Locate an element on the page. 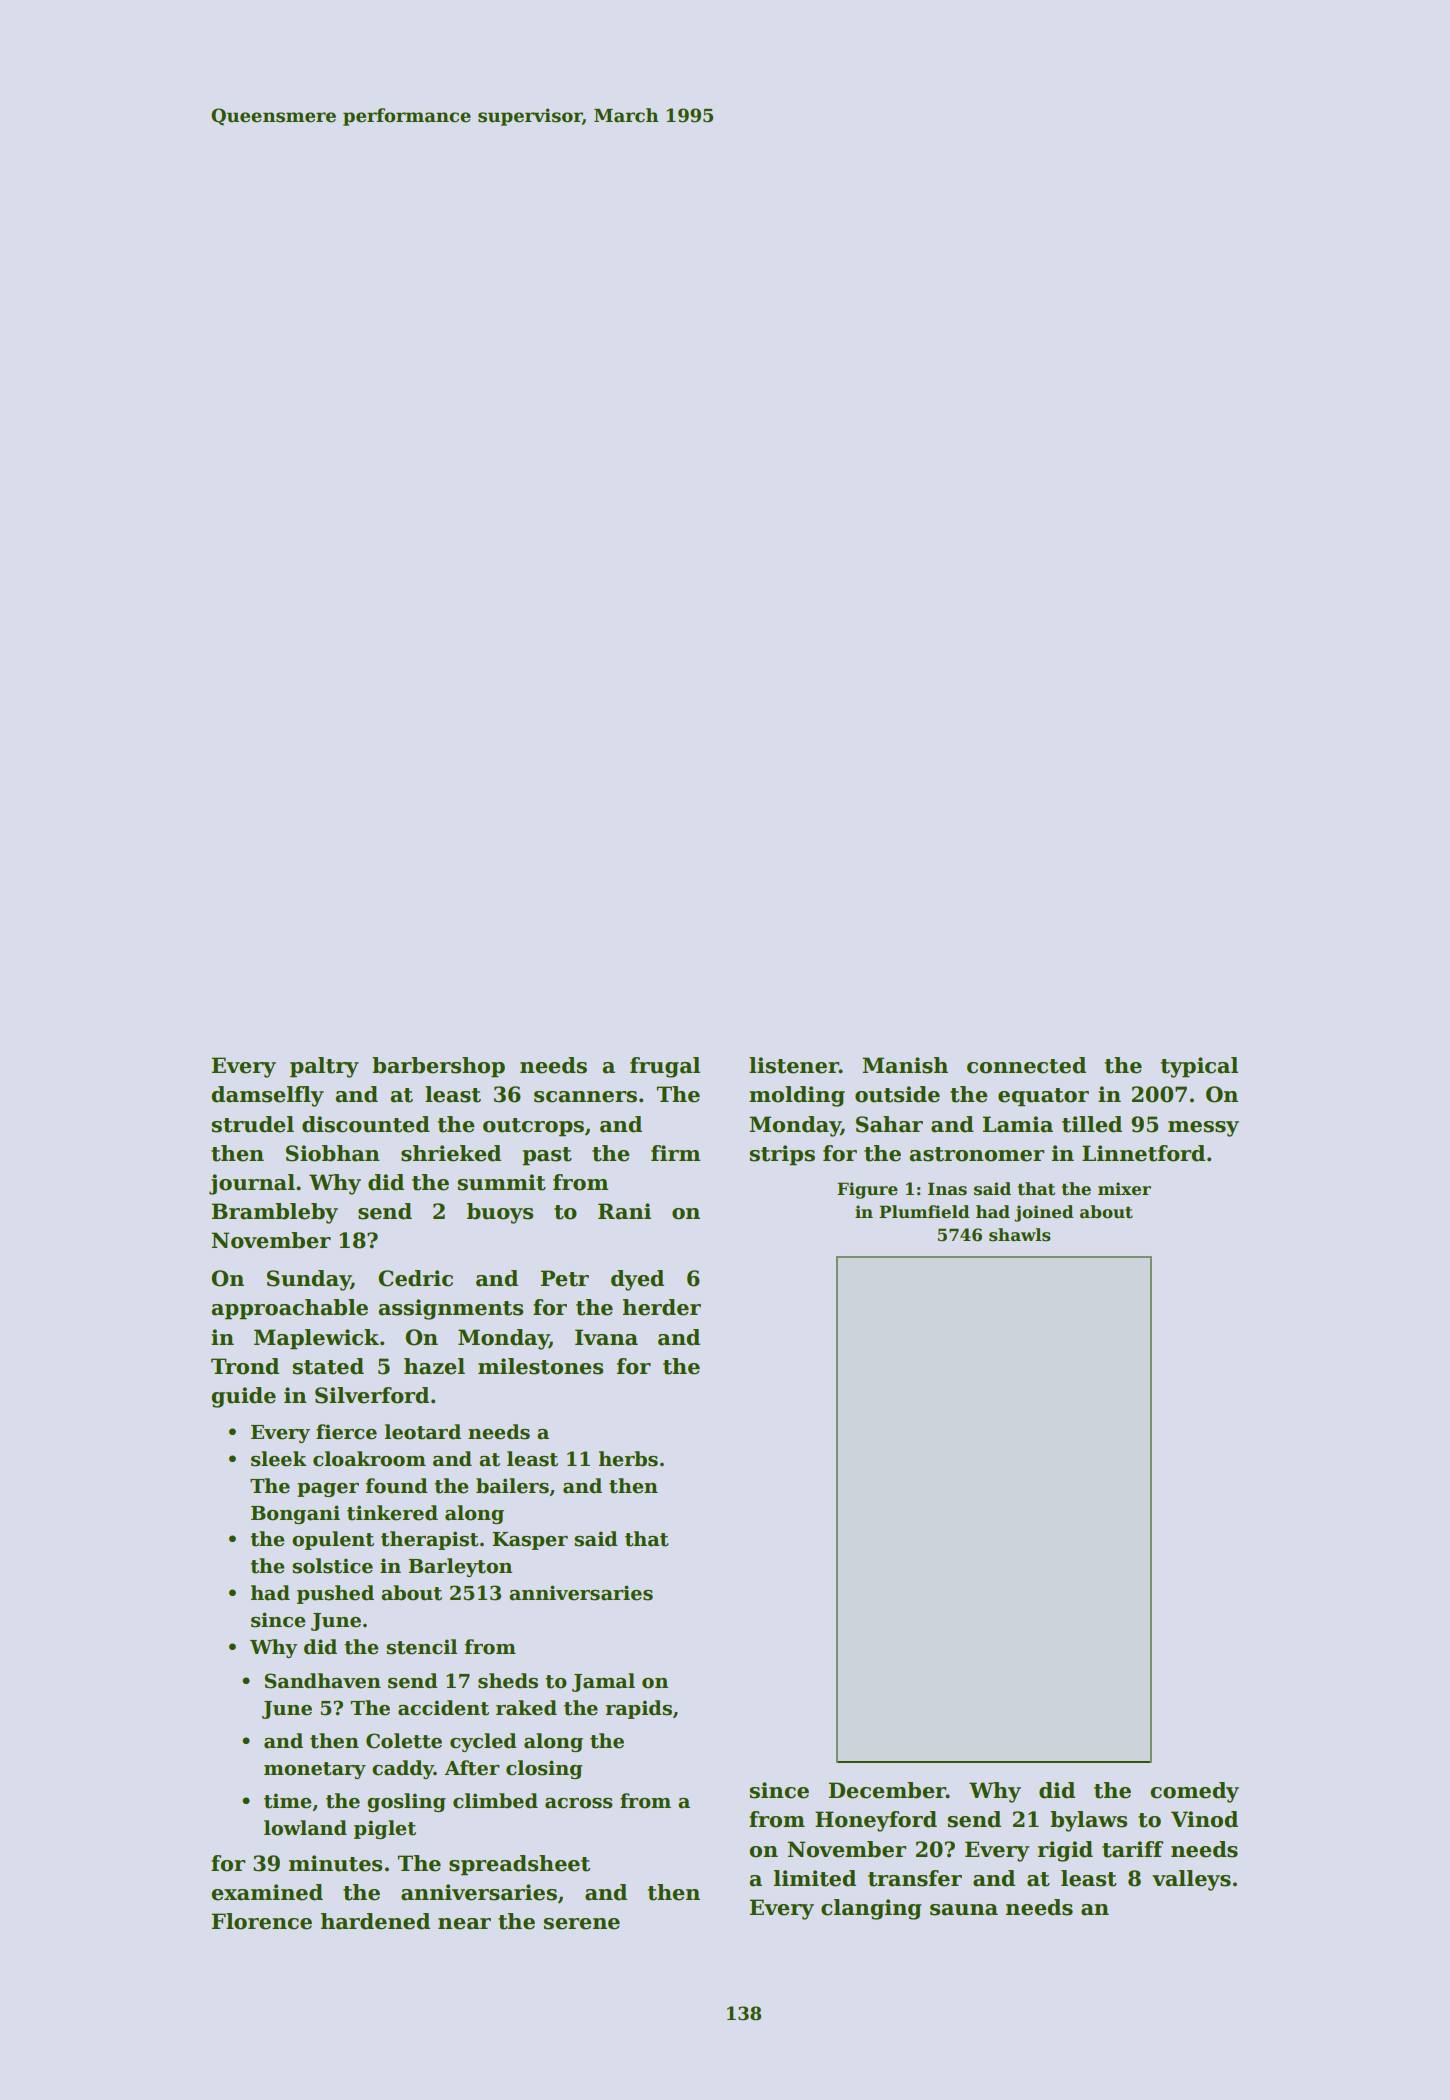 This page has width=1450, height=2100. pushed is located at coordinates (335, 1594).
